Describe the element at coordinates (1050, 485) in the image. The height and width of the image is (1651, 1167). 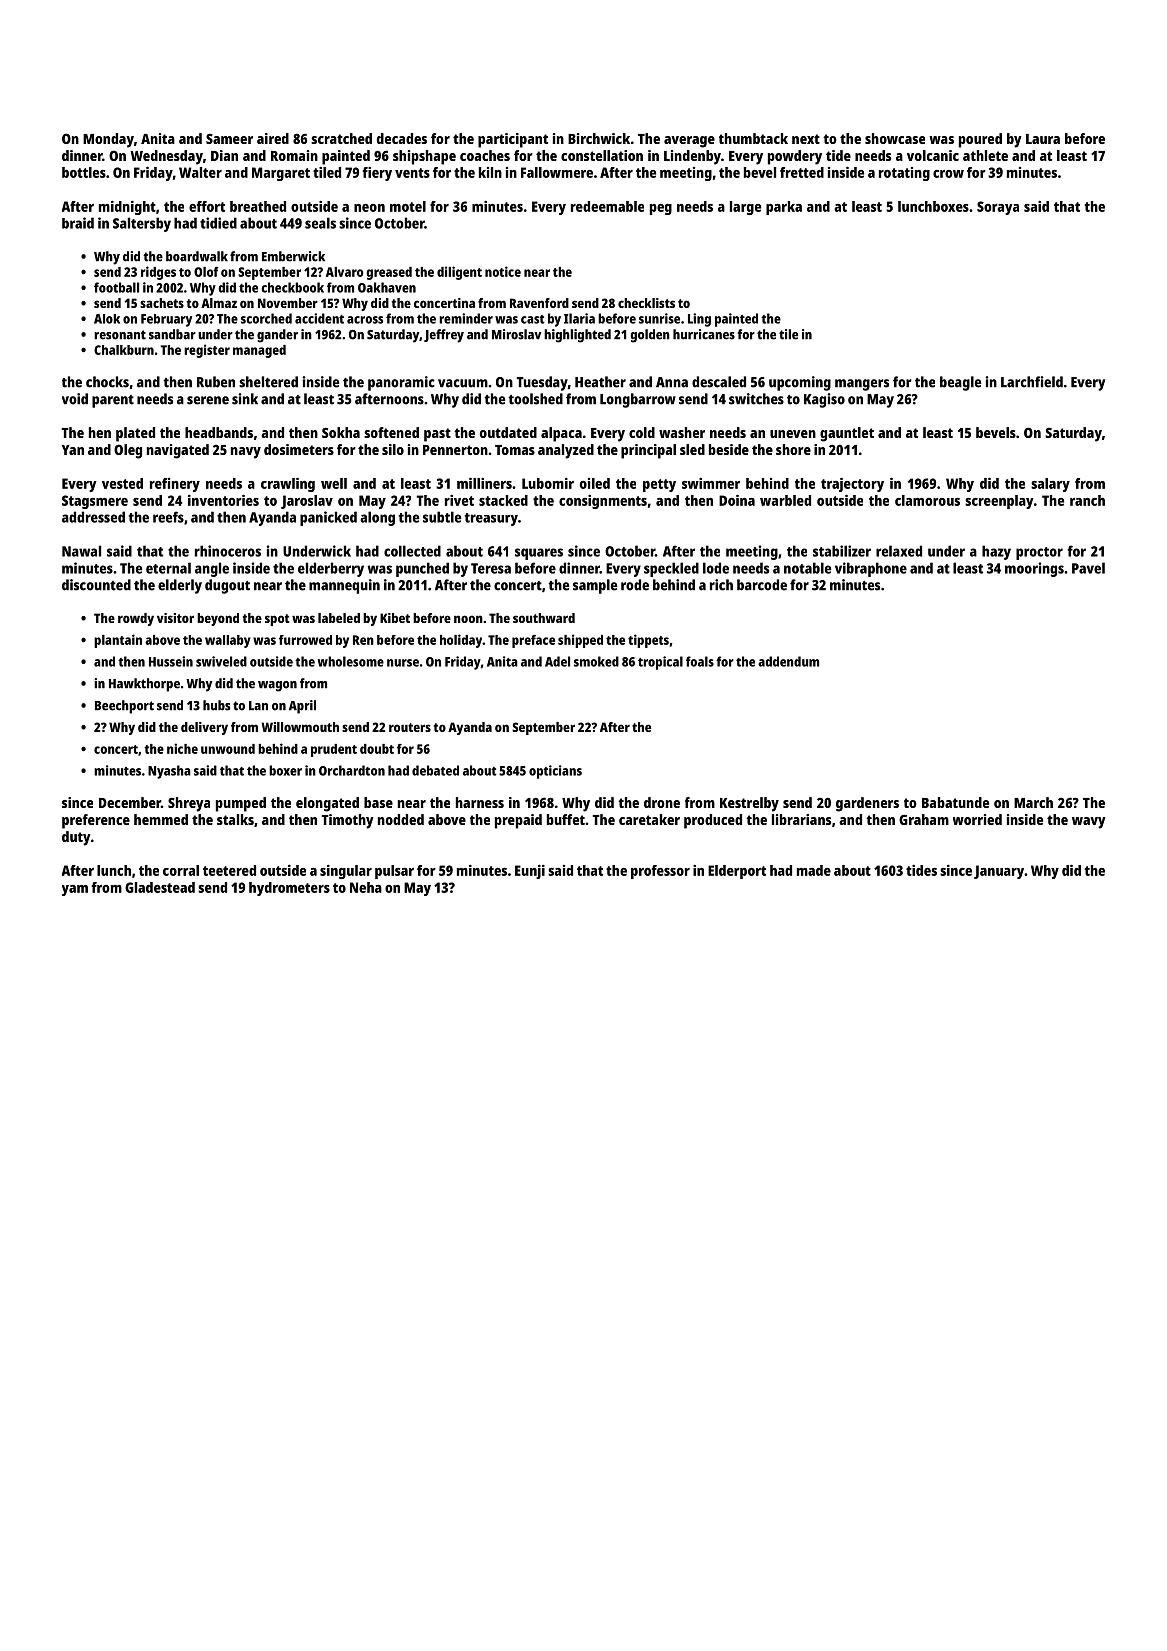
I see `salary` at that location.
